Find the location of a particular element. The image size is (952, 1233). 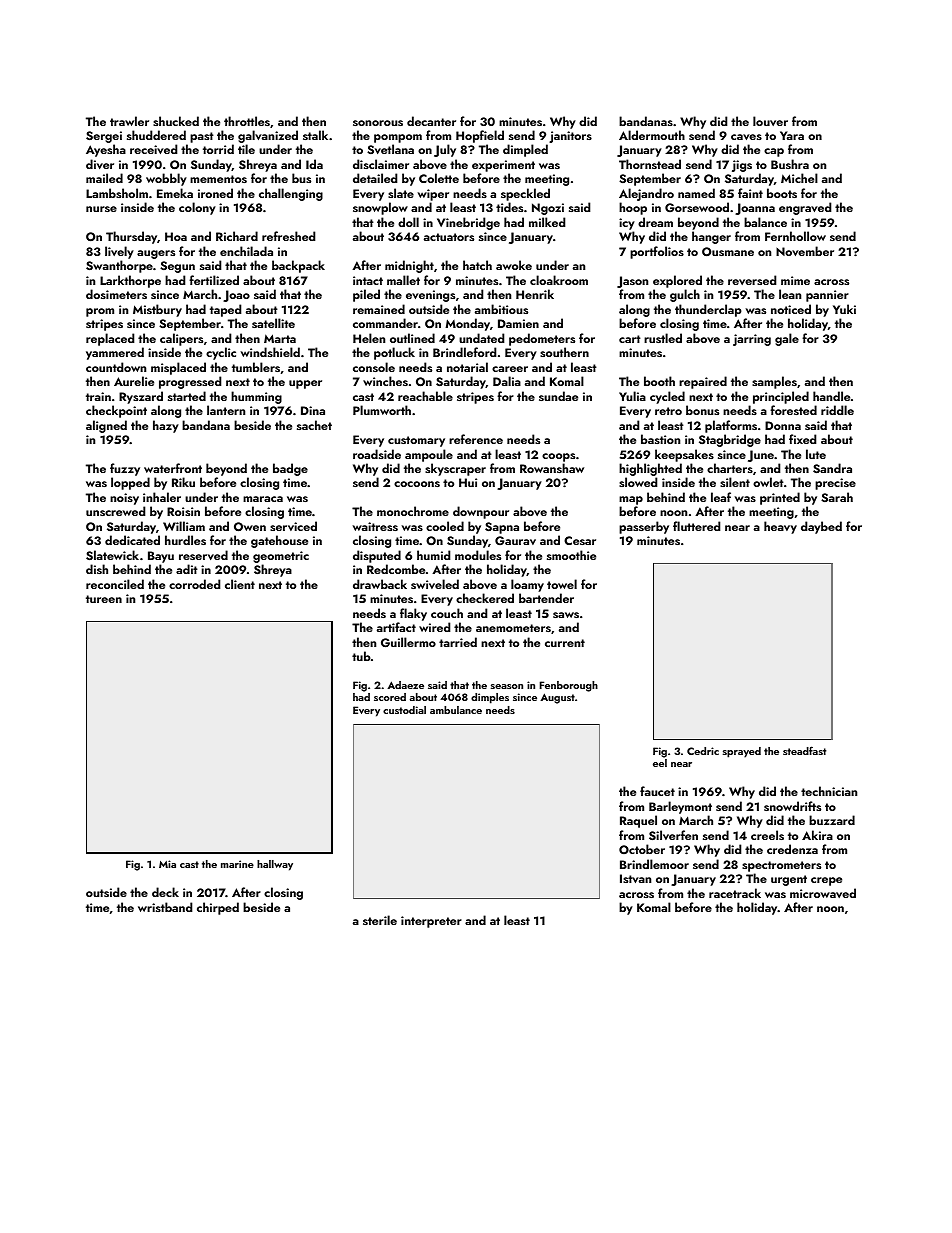

interpreter is located at coordinates (431, 922).
